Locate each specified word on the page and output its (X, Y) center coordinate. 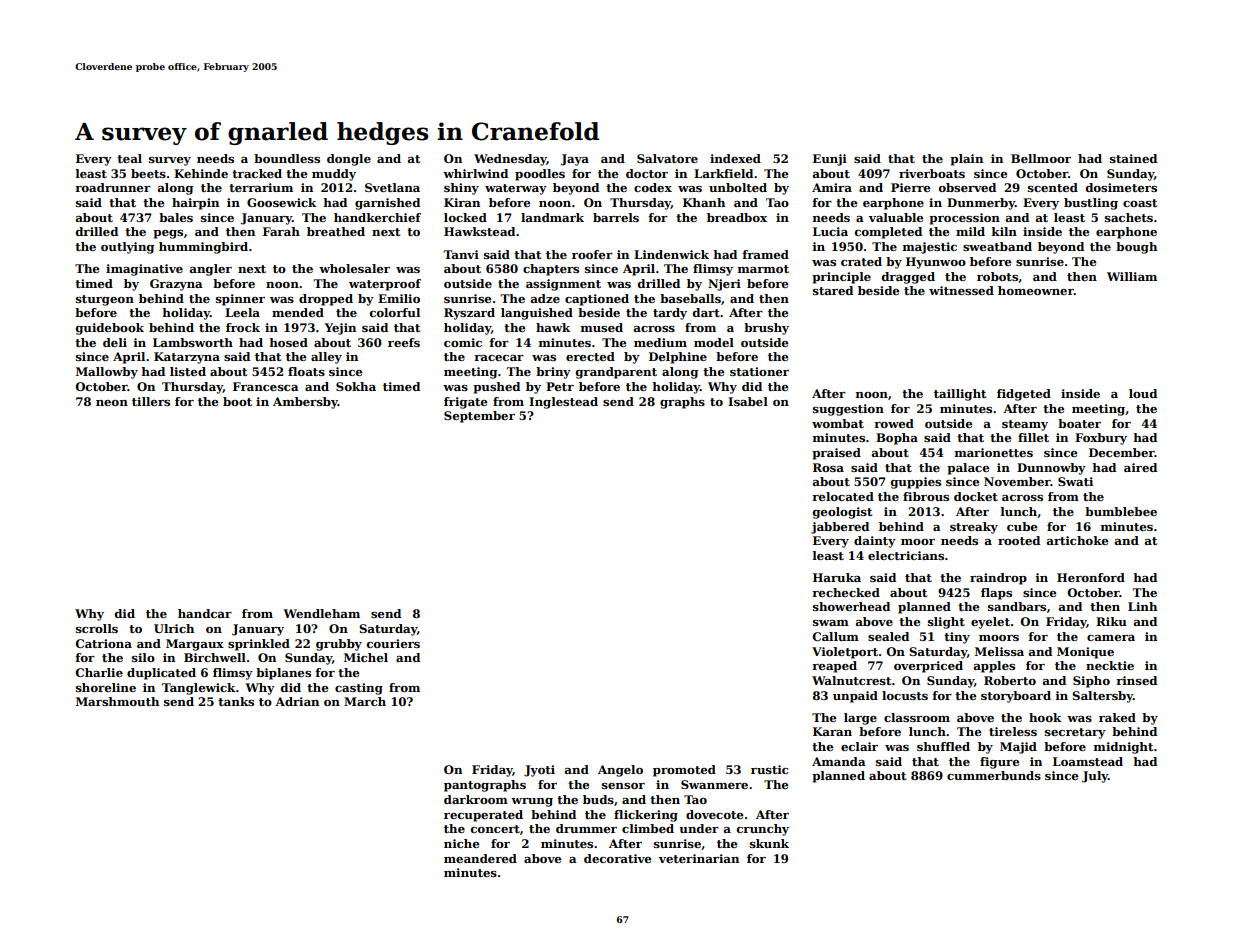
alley (326, 358)
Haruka (837, 577)
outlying (127, 248)
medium (660, 342)
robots (997, 276)
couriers (393, 643)
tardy (670, 314)
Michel (366, 657)
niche (461, 843)
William (1132, 276)
